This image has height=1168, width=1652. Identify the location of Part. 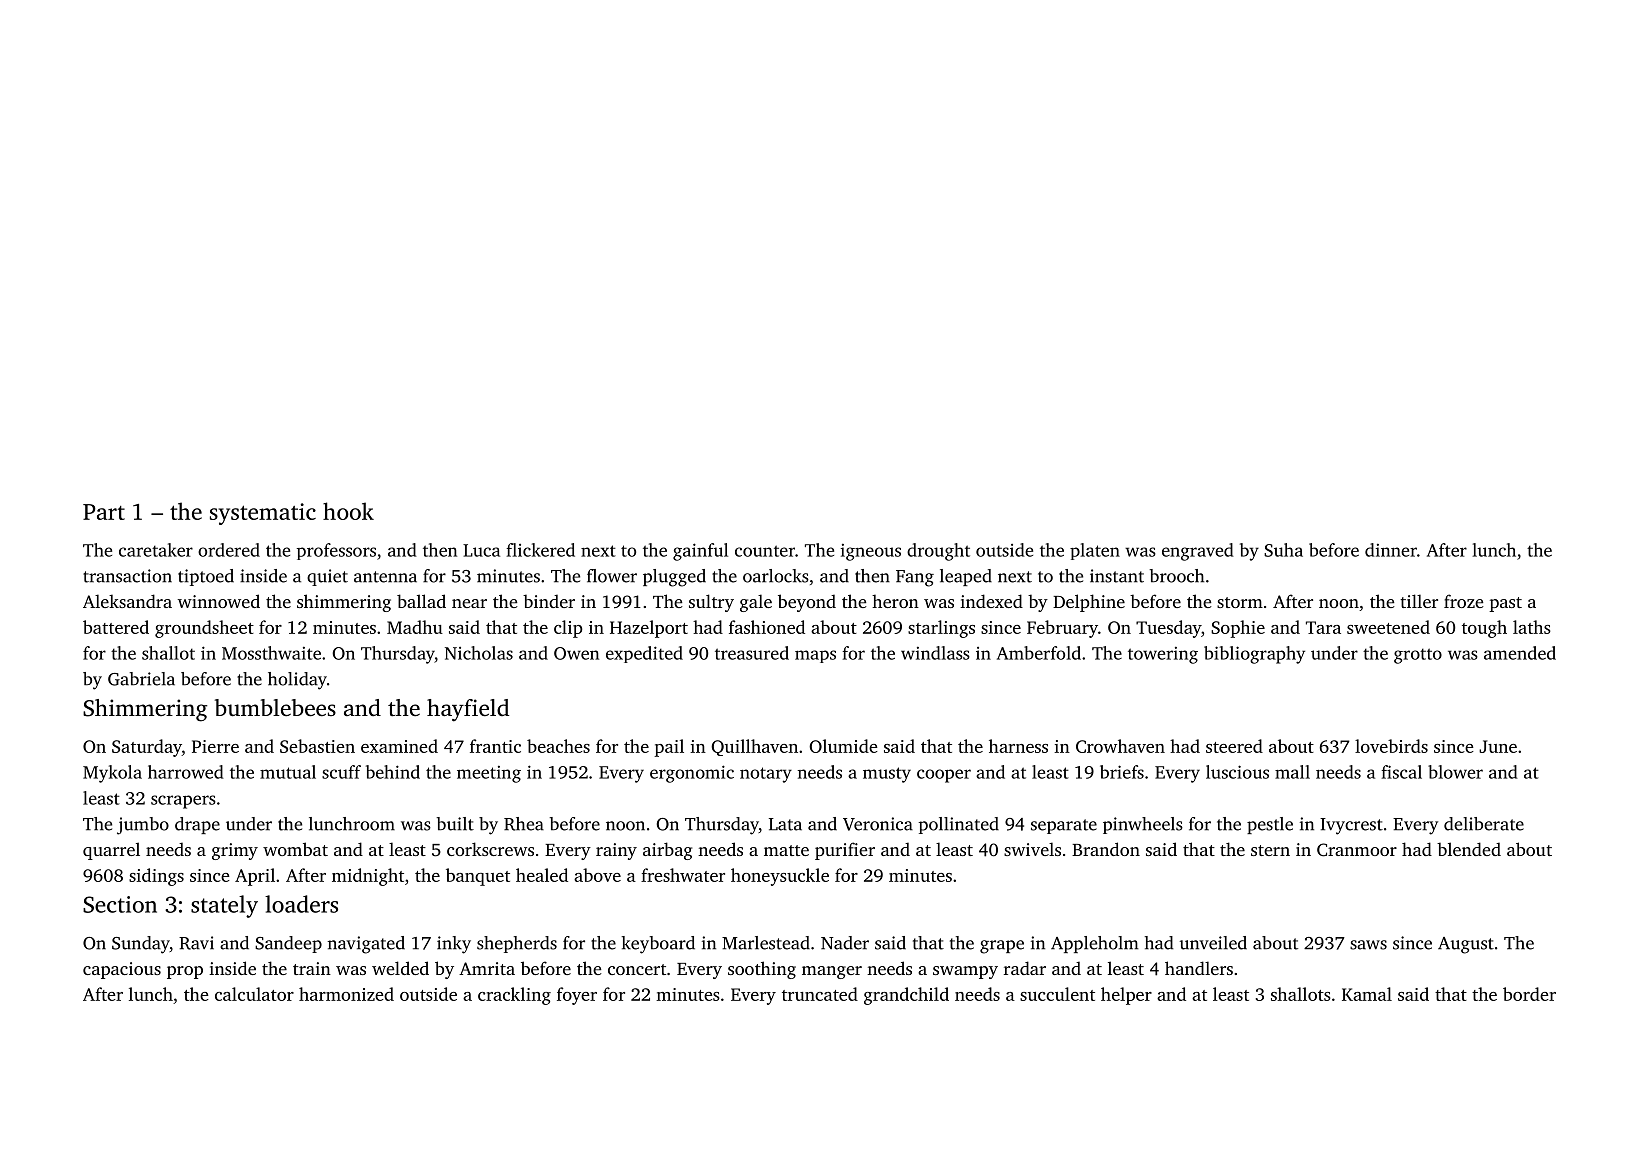
(104, 512).
